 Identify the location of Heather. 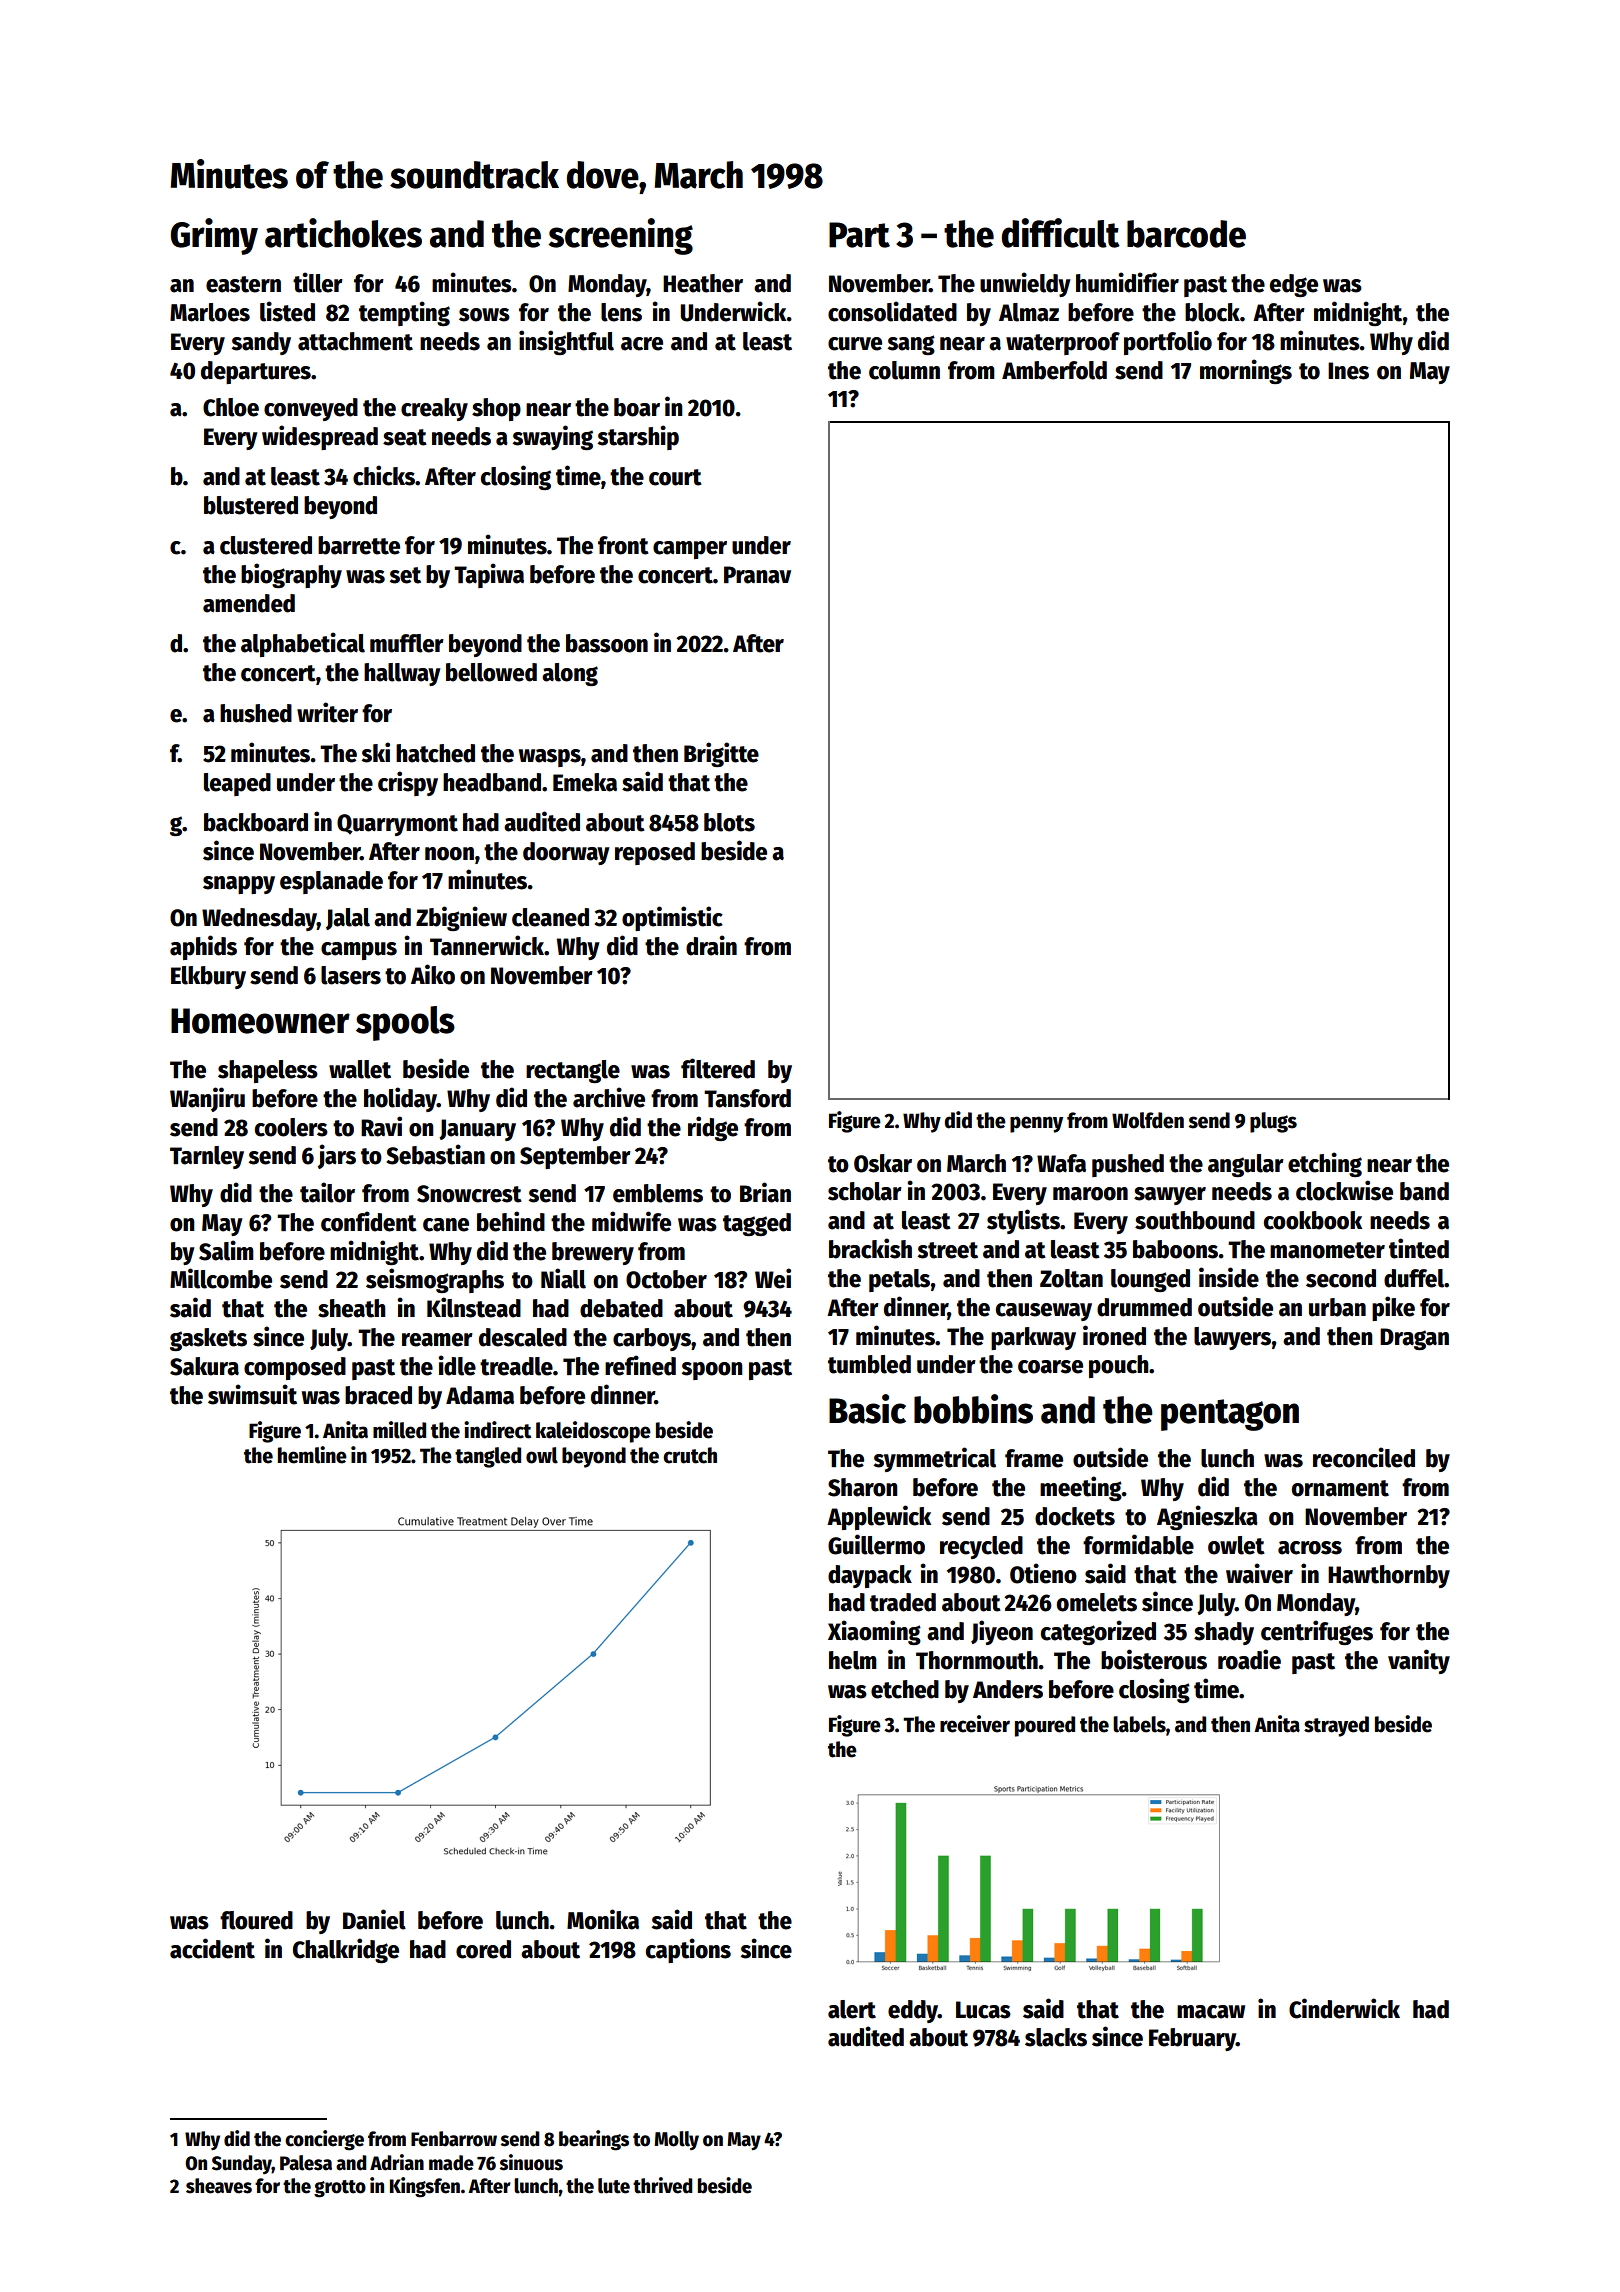
(703, 283).
